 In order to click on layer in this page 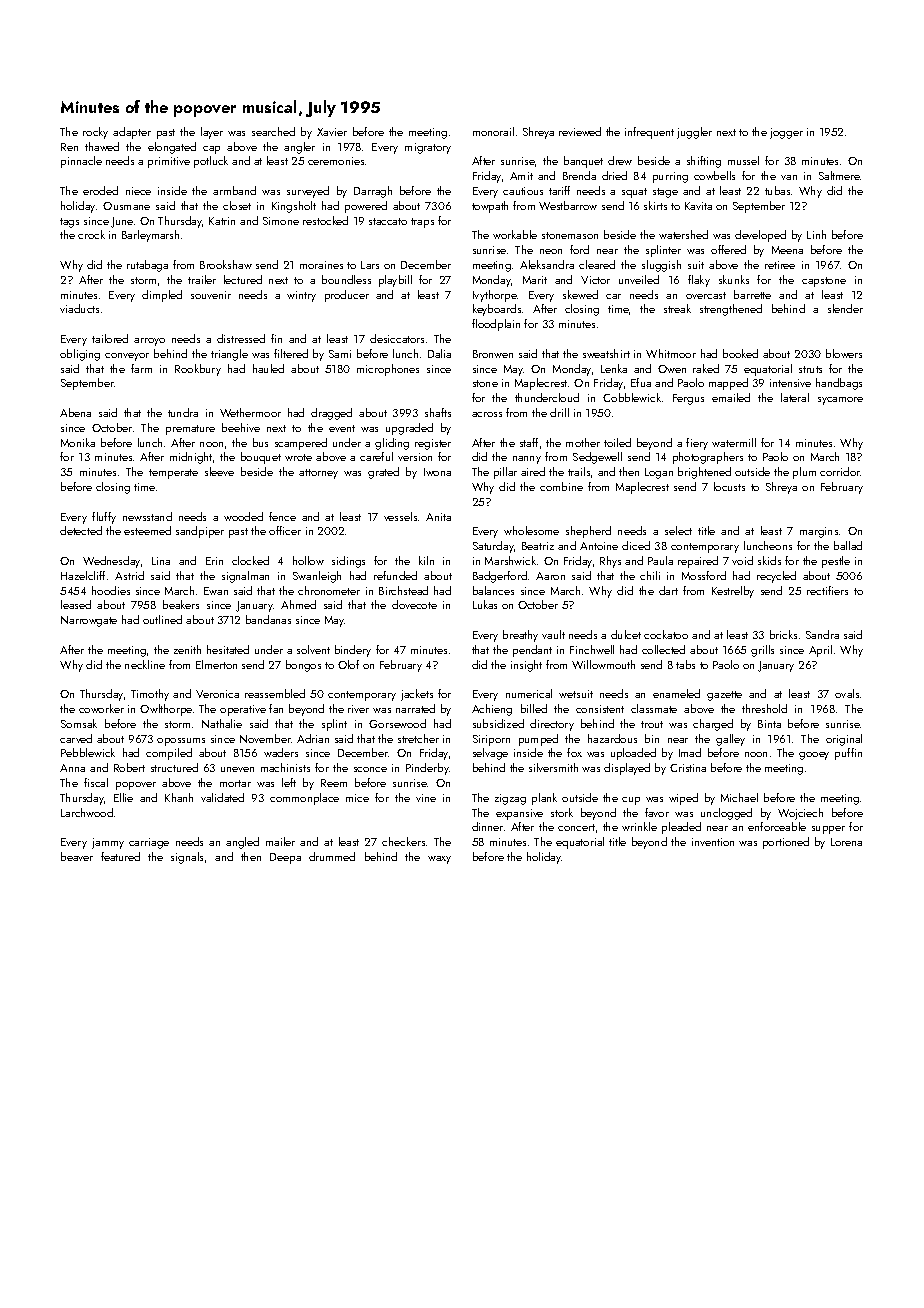, I will do `click(212, 133)`.
